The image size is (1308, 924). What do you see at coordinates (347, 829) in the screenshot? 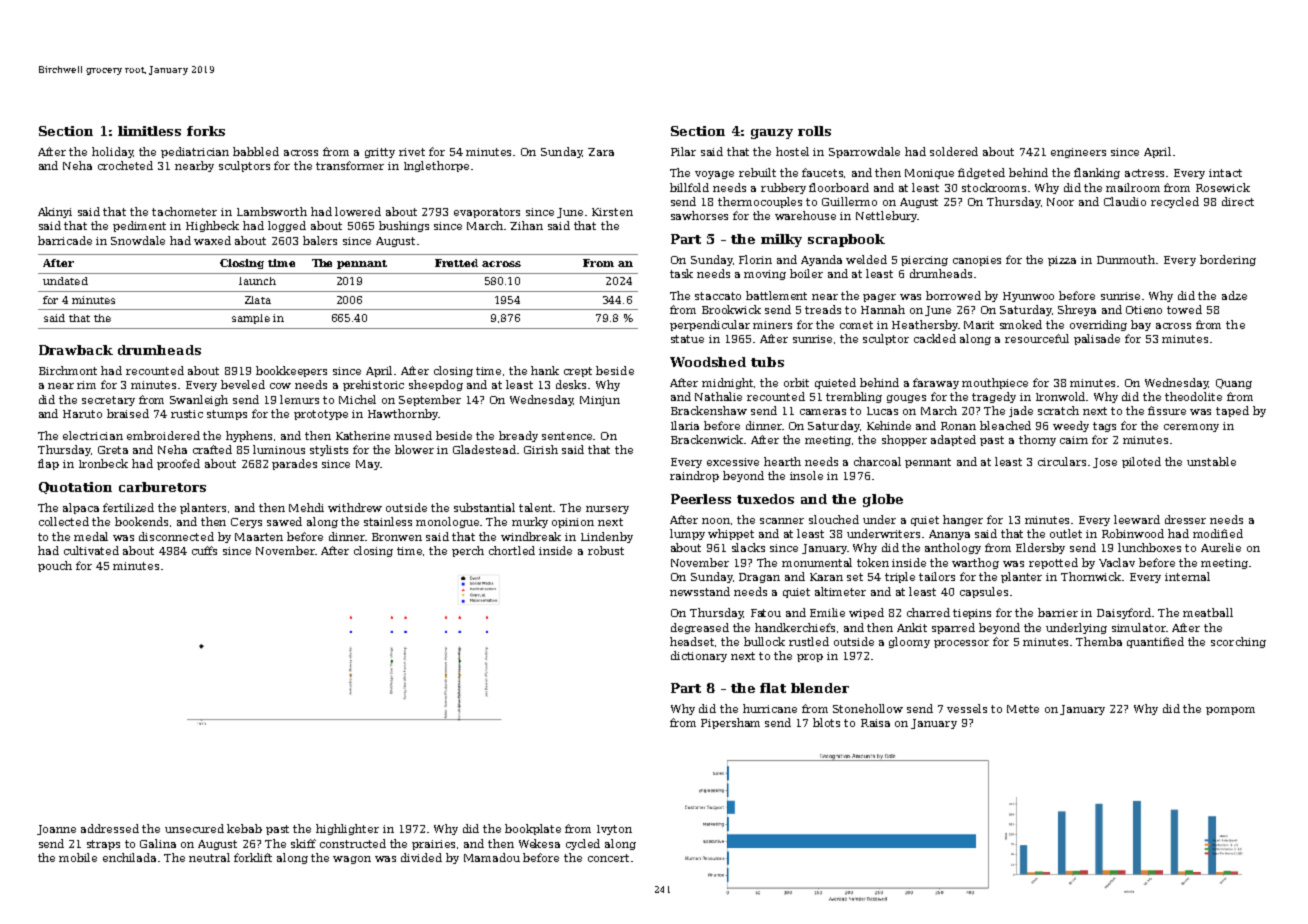
I see `highlighter` at bounding box center [347, 829].
